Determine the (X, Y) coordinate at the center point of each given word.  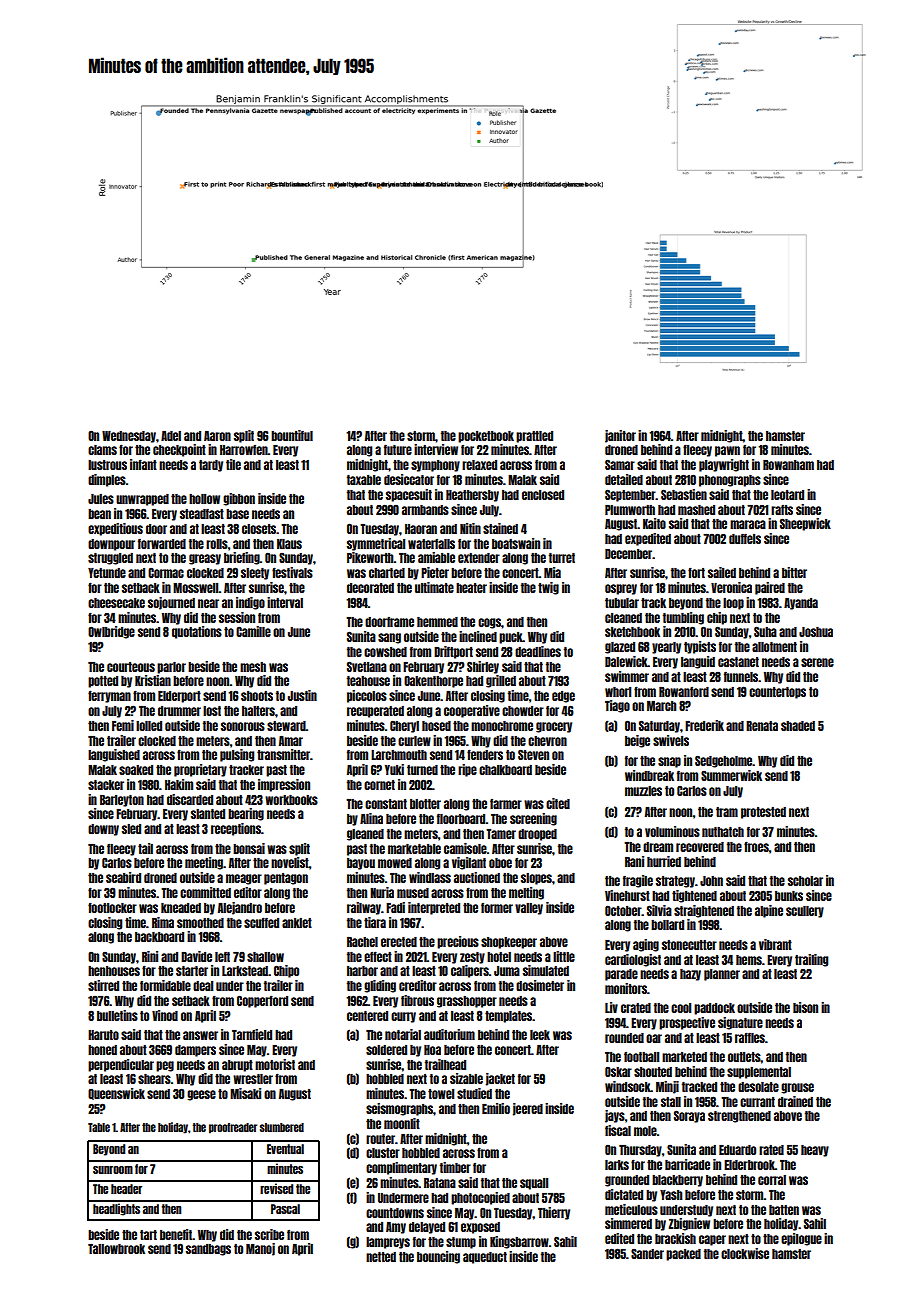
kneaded (181, 908)
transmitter (283, 754)
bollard (667, 925)
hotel (499, 957)
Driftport (453, 652)
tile (233, 464)
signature (740, 1023)
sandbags (208, 1250)
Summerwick (731, 775)
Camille (253, 631)
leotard (787, 495)
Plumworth (630, 510)
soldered (386, 1050)
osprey (621, 589)
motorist (275, 1064)
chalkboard (505, 770)
